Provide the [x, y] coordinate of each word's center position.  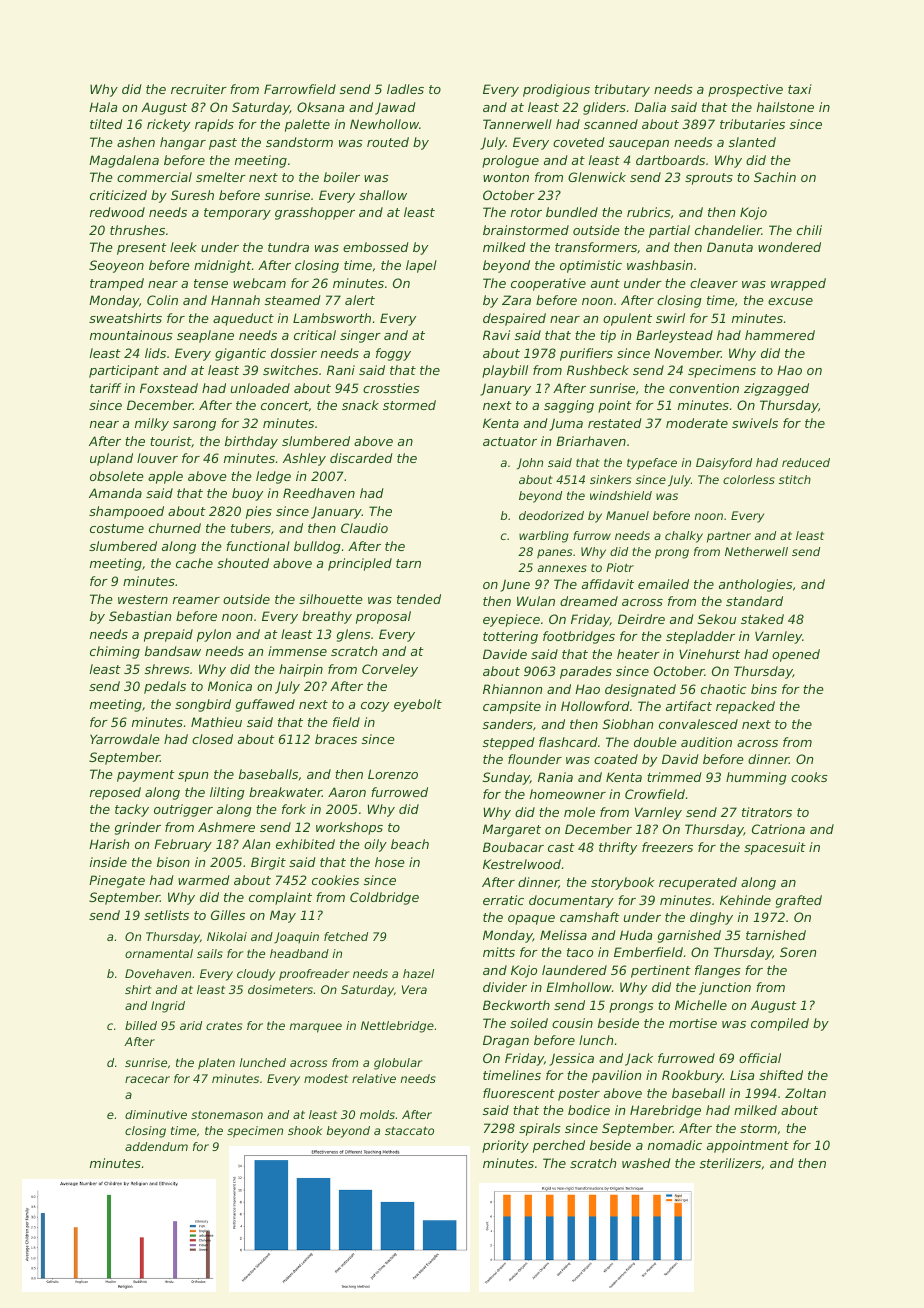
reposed [115, 793]
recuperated [698, 883]
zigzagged [776, 389]
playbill [505, 371]
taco [580, 952]
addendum [156, 1146]
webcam [259, 283]
